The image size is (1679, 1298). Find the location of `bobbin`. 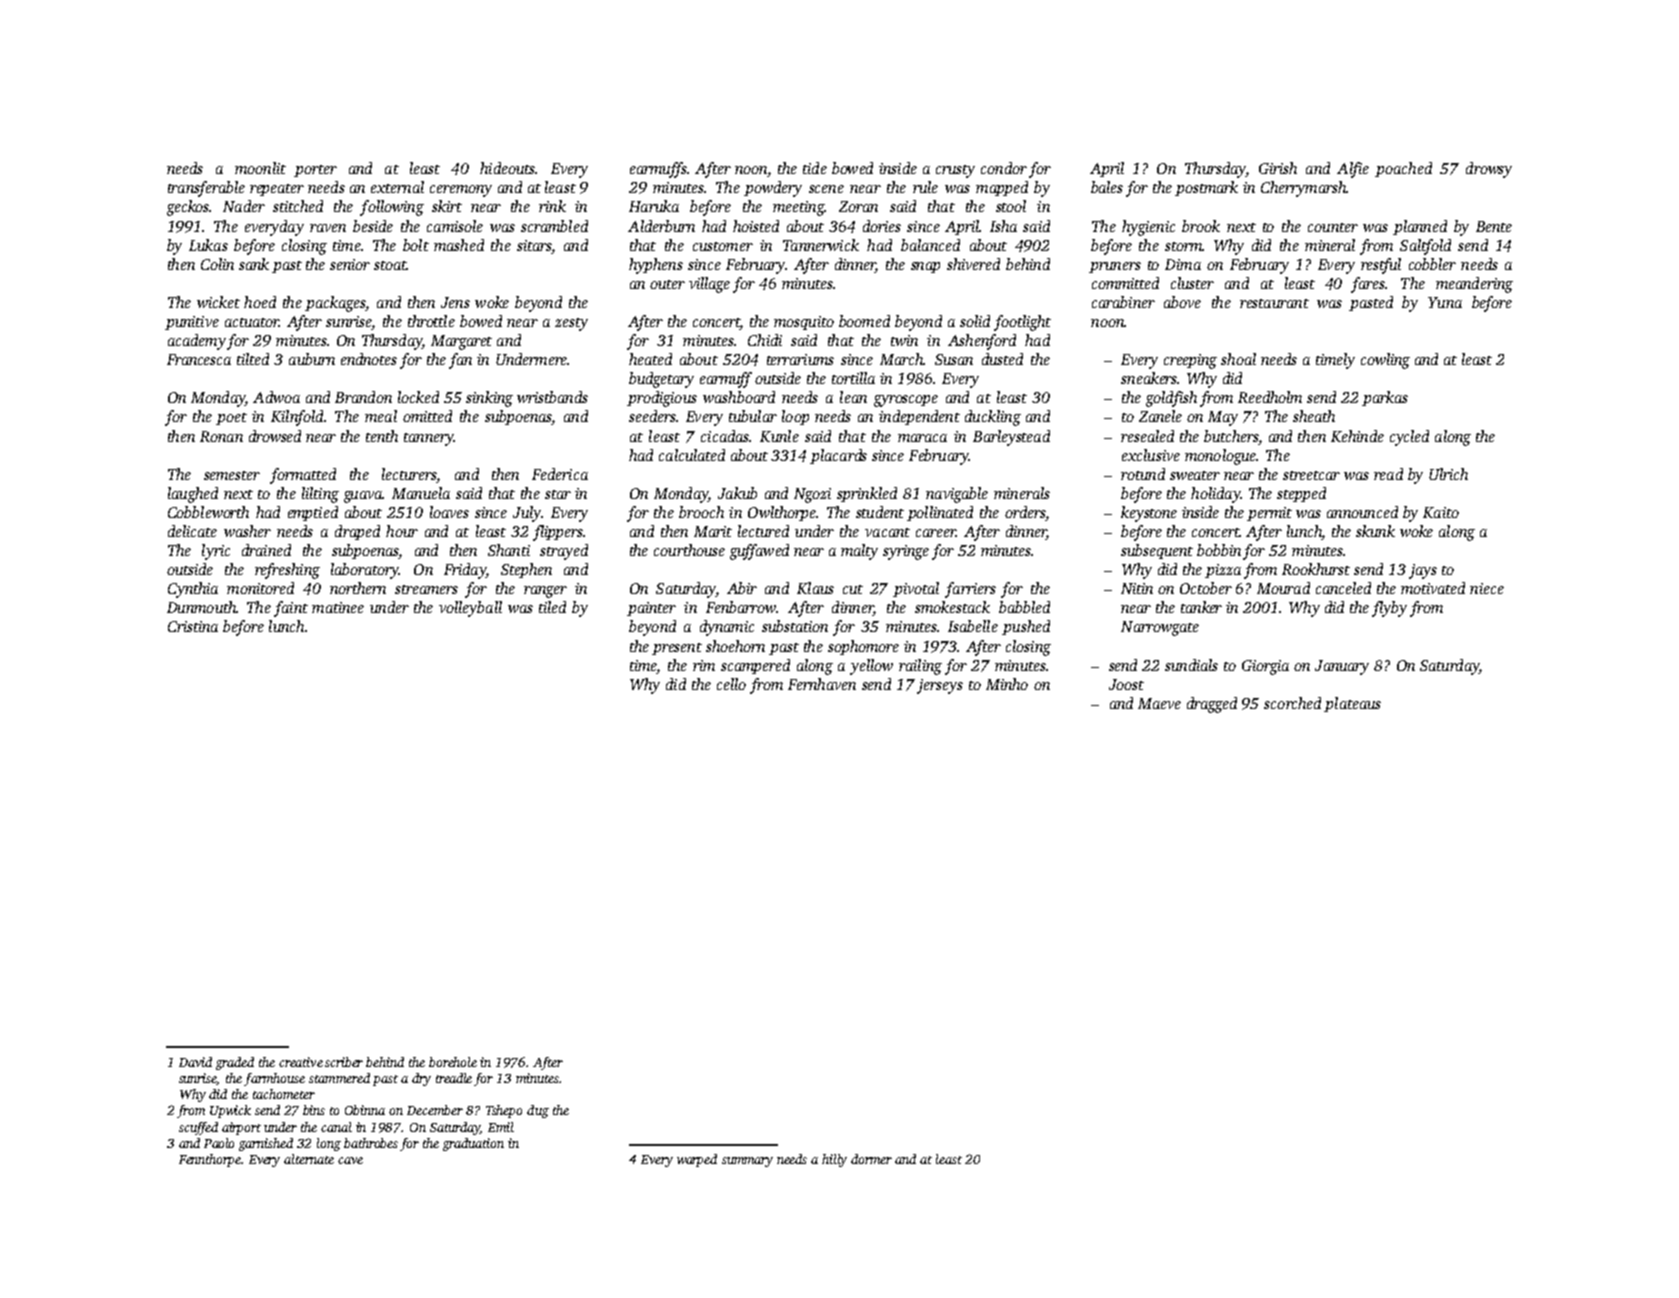

bobbin is located at coordinates (1219, 550).
